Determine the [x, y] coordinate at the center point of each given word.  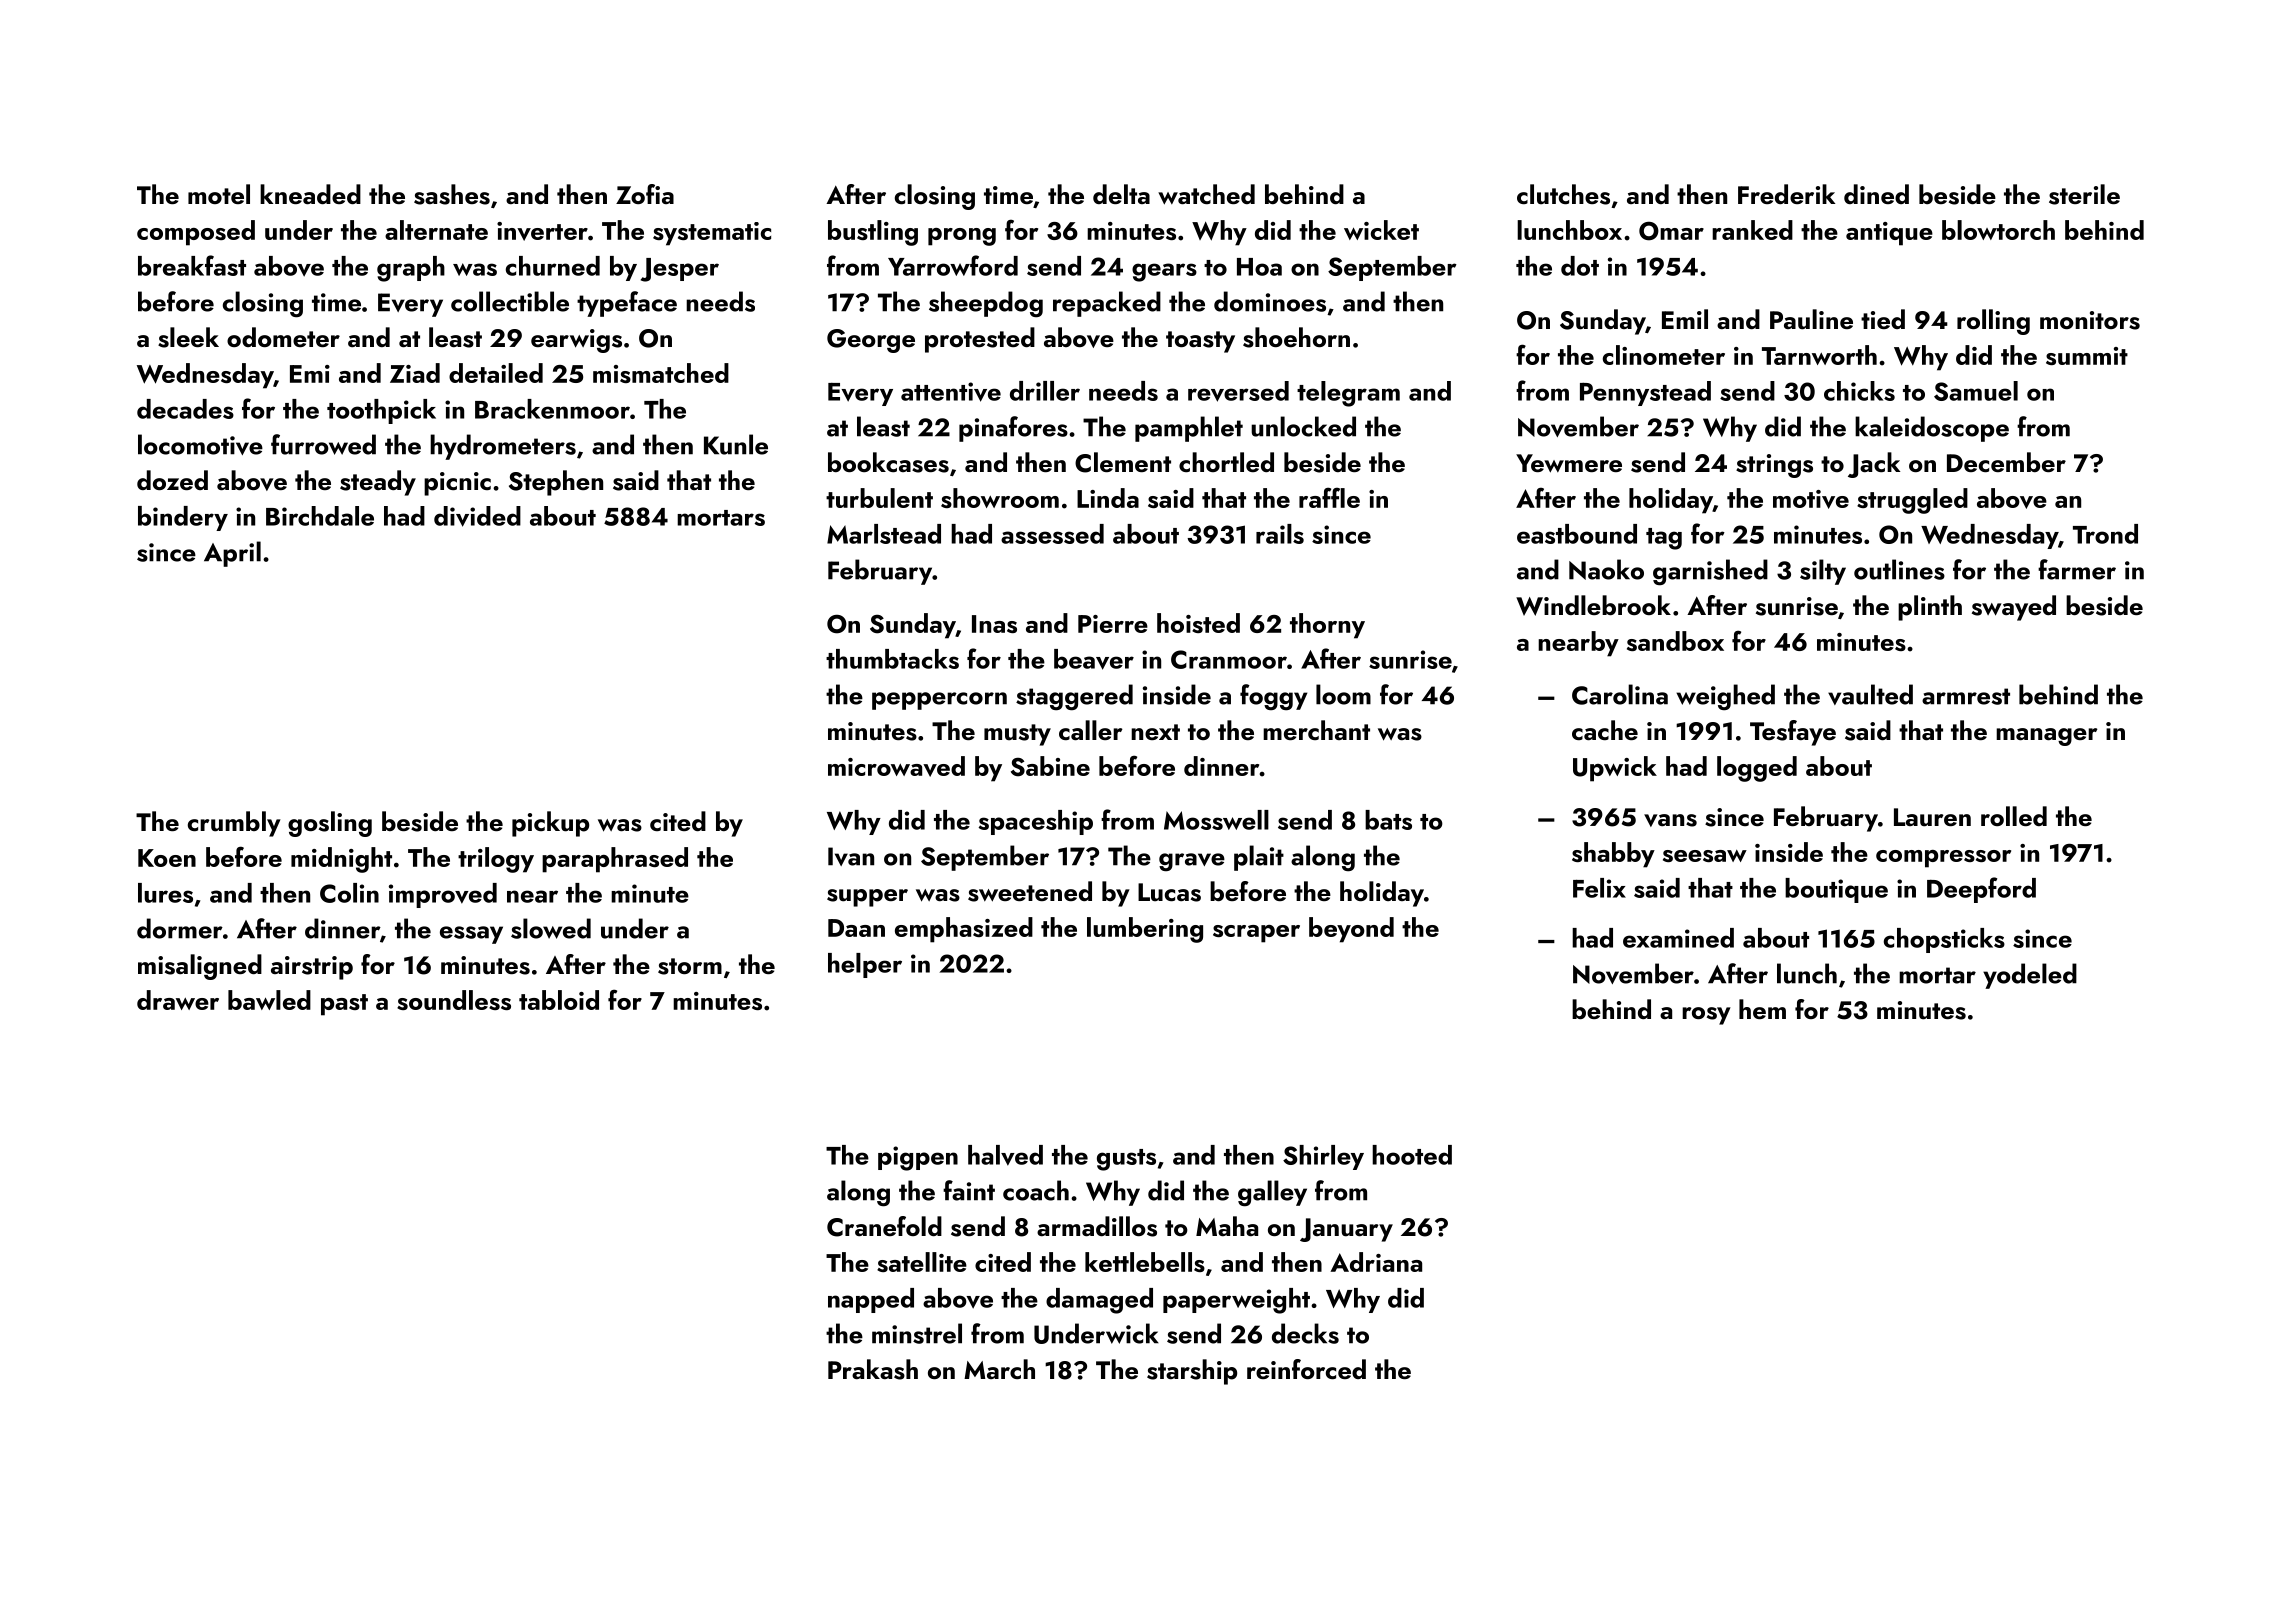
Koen [167, 858]
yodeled [2030, 976]
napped [871, 1300]
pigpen [918, 1158]
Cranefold [884, 1226]
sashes [452, 194]
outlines [1899, 569]
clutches [1563, 194]
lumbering [1145, 930]
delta [1121, 194]
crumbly [234, 824]
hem [1762, 1009]
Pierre [1113, 624]
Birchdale [320, 516]
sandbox [1675, 641]
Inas [994, 624]
